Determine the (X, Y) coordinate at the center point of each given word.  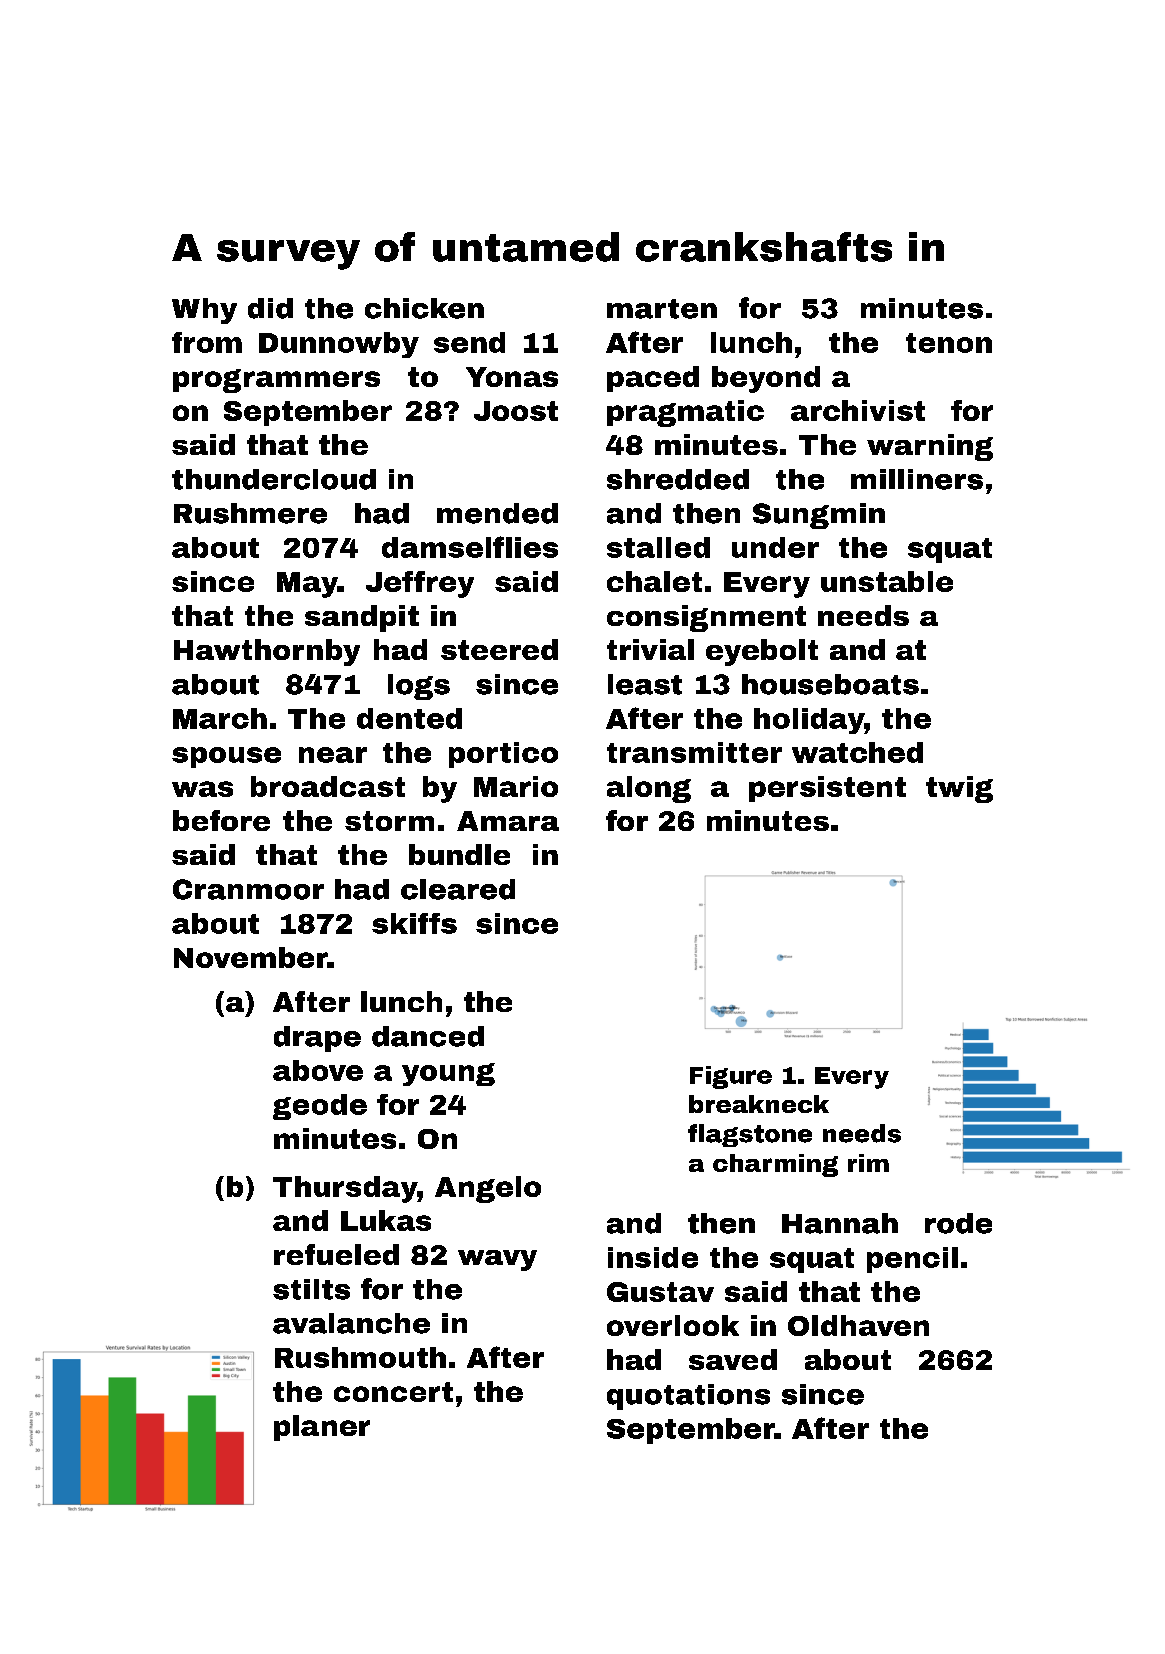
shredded (678, 479)
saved (733, 1359)
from (207, 342)
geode (320, 1107)
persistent (827, 789)
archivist (858, 410)
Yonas (512, 377)
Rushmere (250, 513)
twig (959, 789)
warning (930, 447)
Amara (508, 821)
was (202, 789)
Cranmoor (248, 889)
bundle (459, 854)
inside (653, 1257)
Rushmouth (360, 1357)
